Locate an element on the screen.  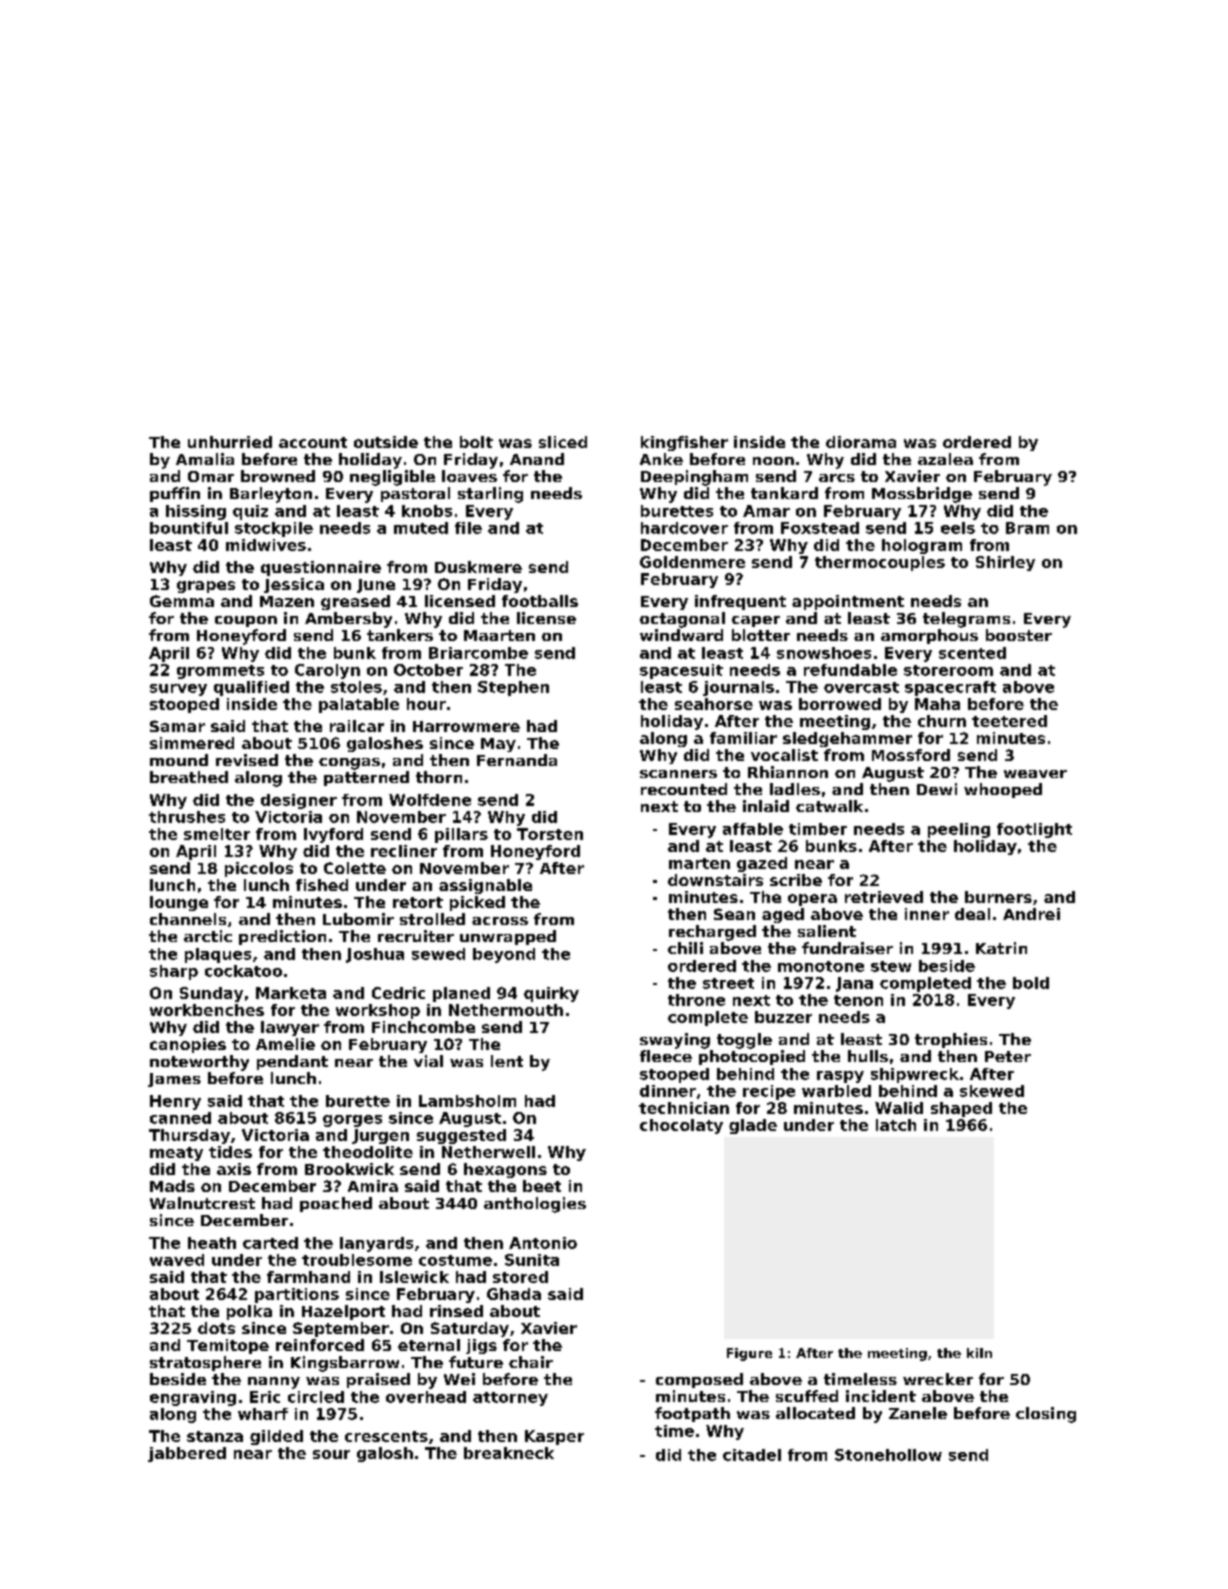
Gemma is located at coordinates (182, 601).
